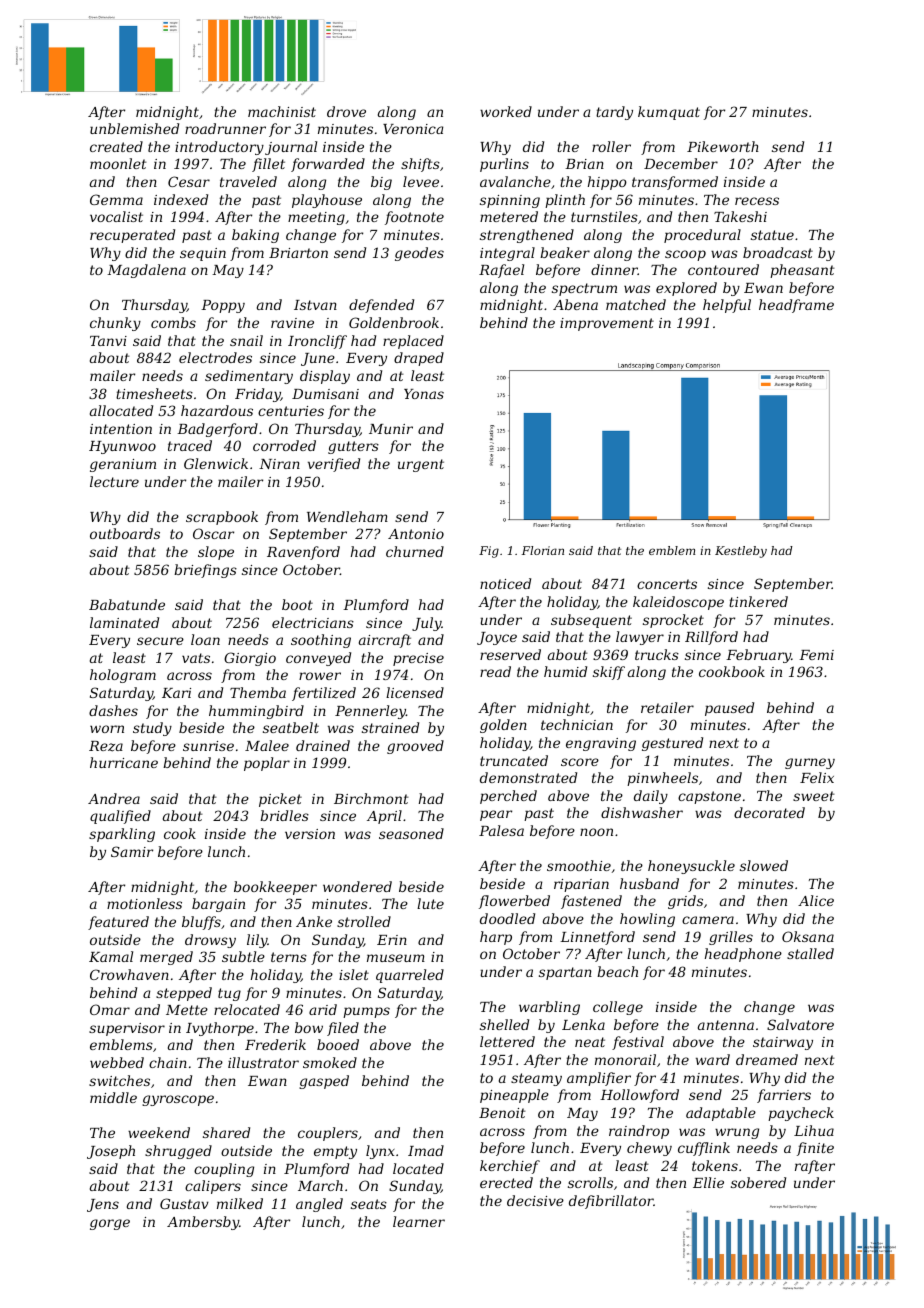 The image size is (924, 1308). What do you see at coordinates (741, 552) in the screenshot?
I see `Kestleby` at bounding box center [741, 552].
